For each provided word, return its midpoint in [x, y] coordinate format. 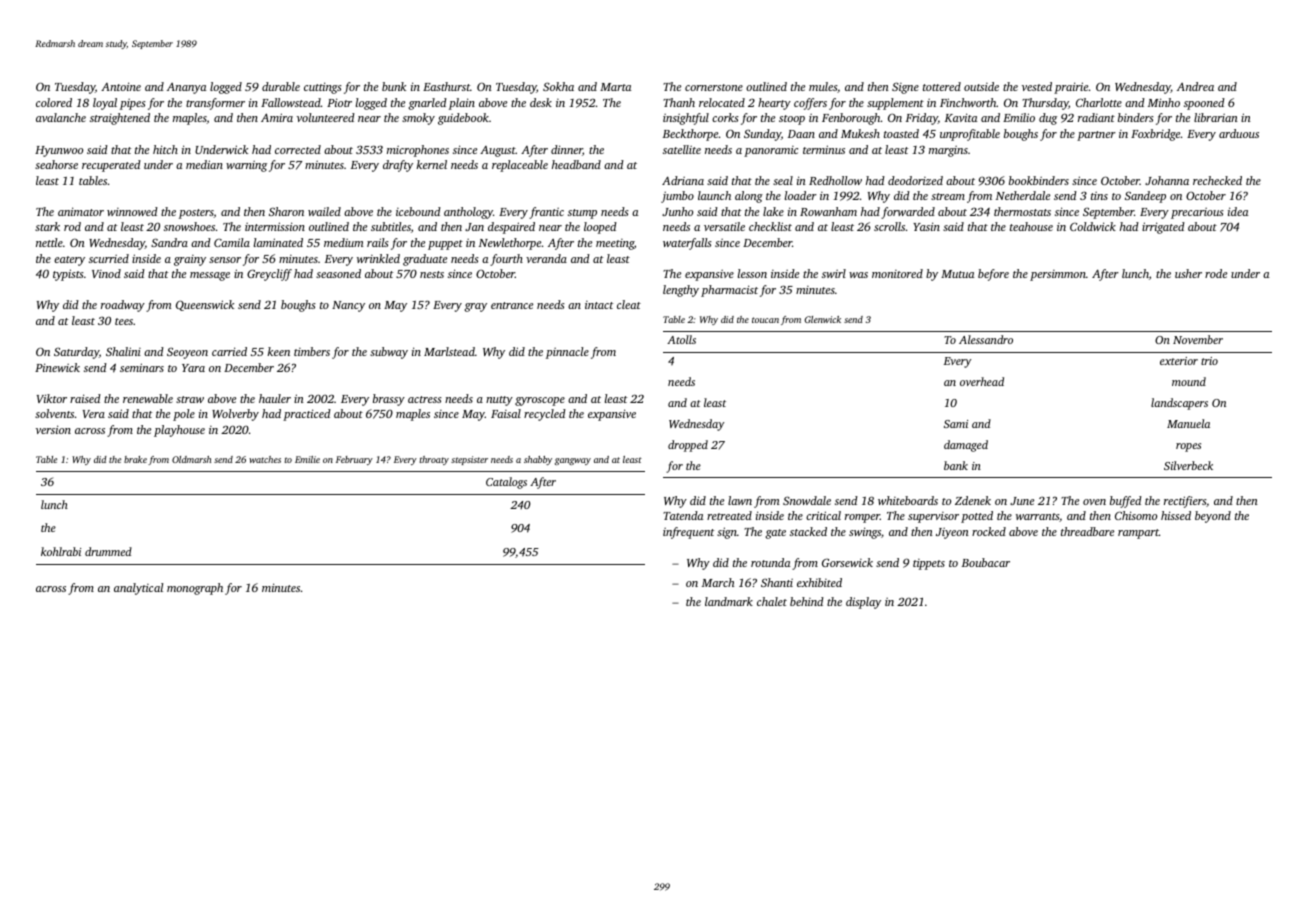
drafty [398, 166]
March [718, 582]
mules [823, 86]
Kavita [961, 117]
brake [135, 459]
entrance [512, 305]
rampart [1138, 534]
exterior [1179, 361]
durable [281, 86]
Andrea [1195, 86]
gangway [573, 461]
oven [1094, 502]
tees [124, 321]
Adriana [683, 180]
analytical [138, 589]
